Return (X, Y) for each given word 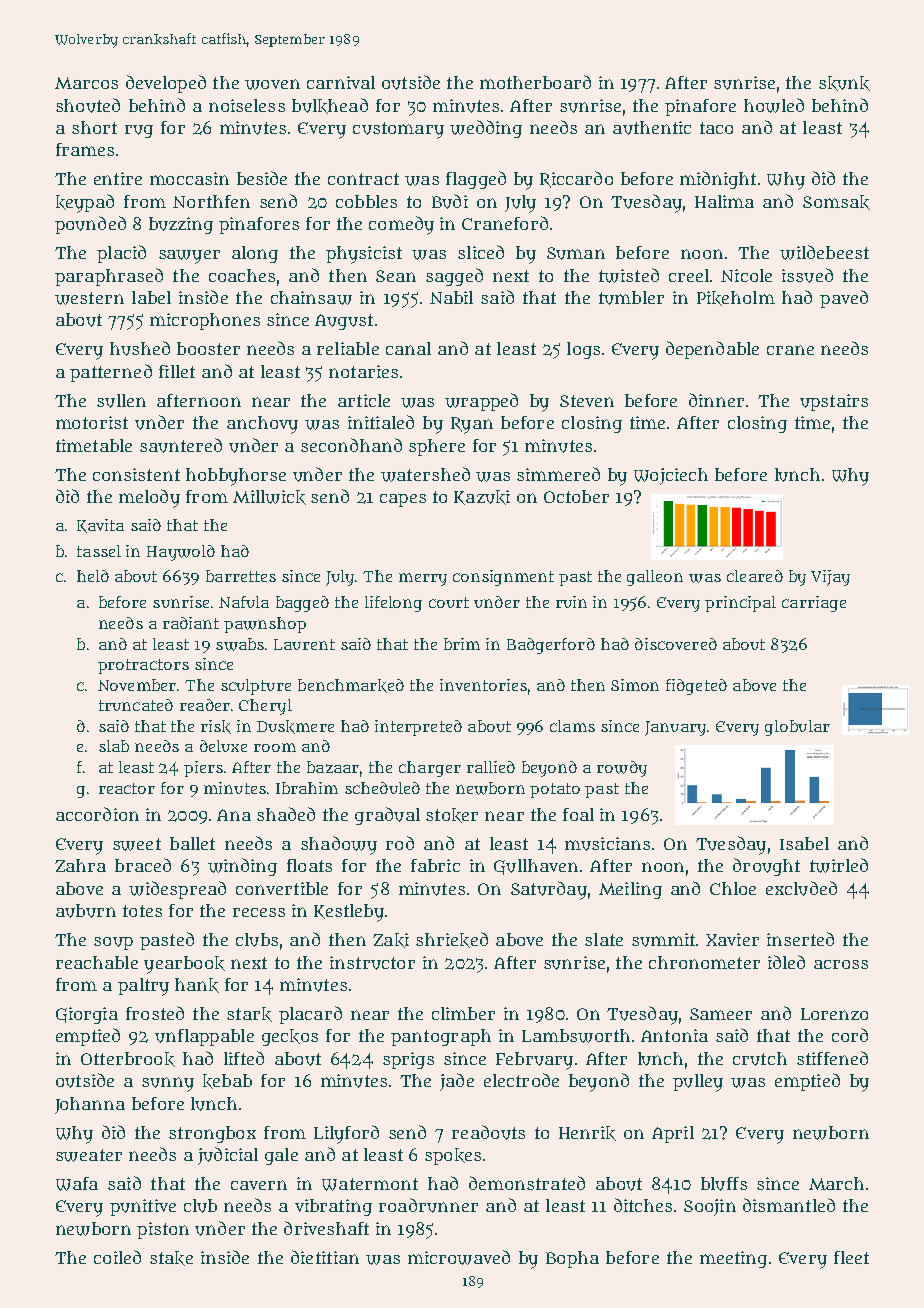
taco (716, 128)
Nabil (451, 297)
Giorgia (87, 1015)
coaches (242, 275)
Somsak (836, 202)
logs (583, 350)
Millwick (269, 497)
